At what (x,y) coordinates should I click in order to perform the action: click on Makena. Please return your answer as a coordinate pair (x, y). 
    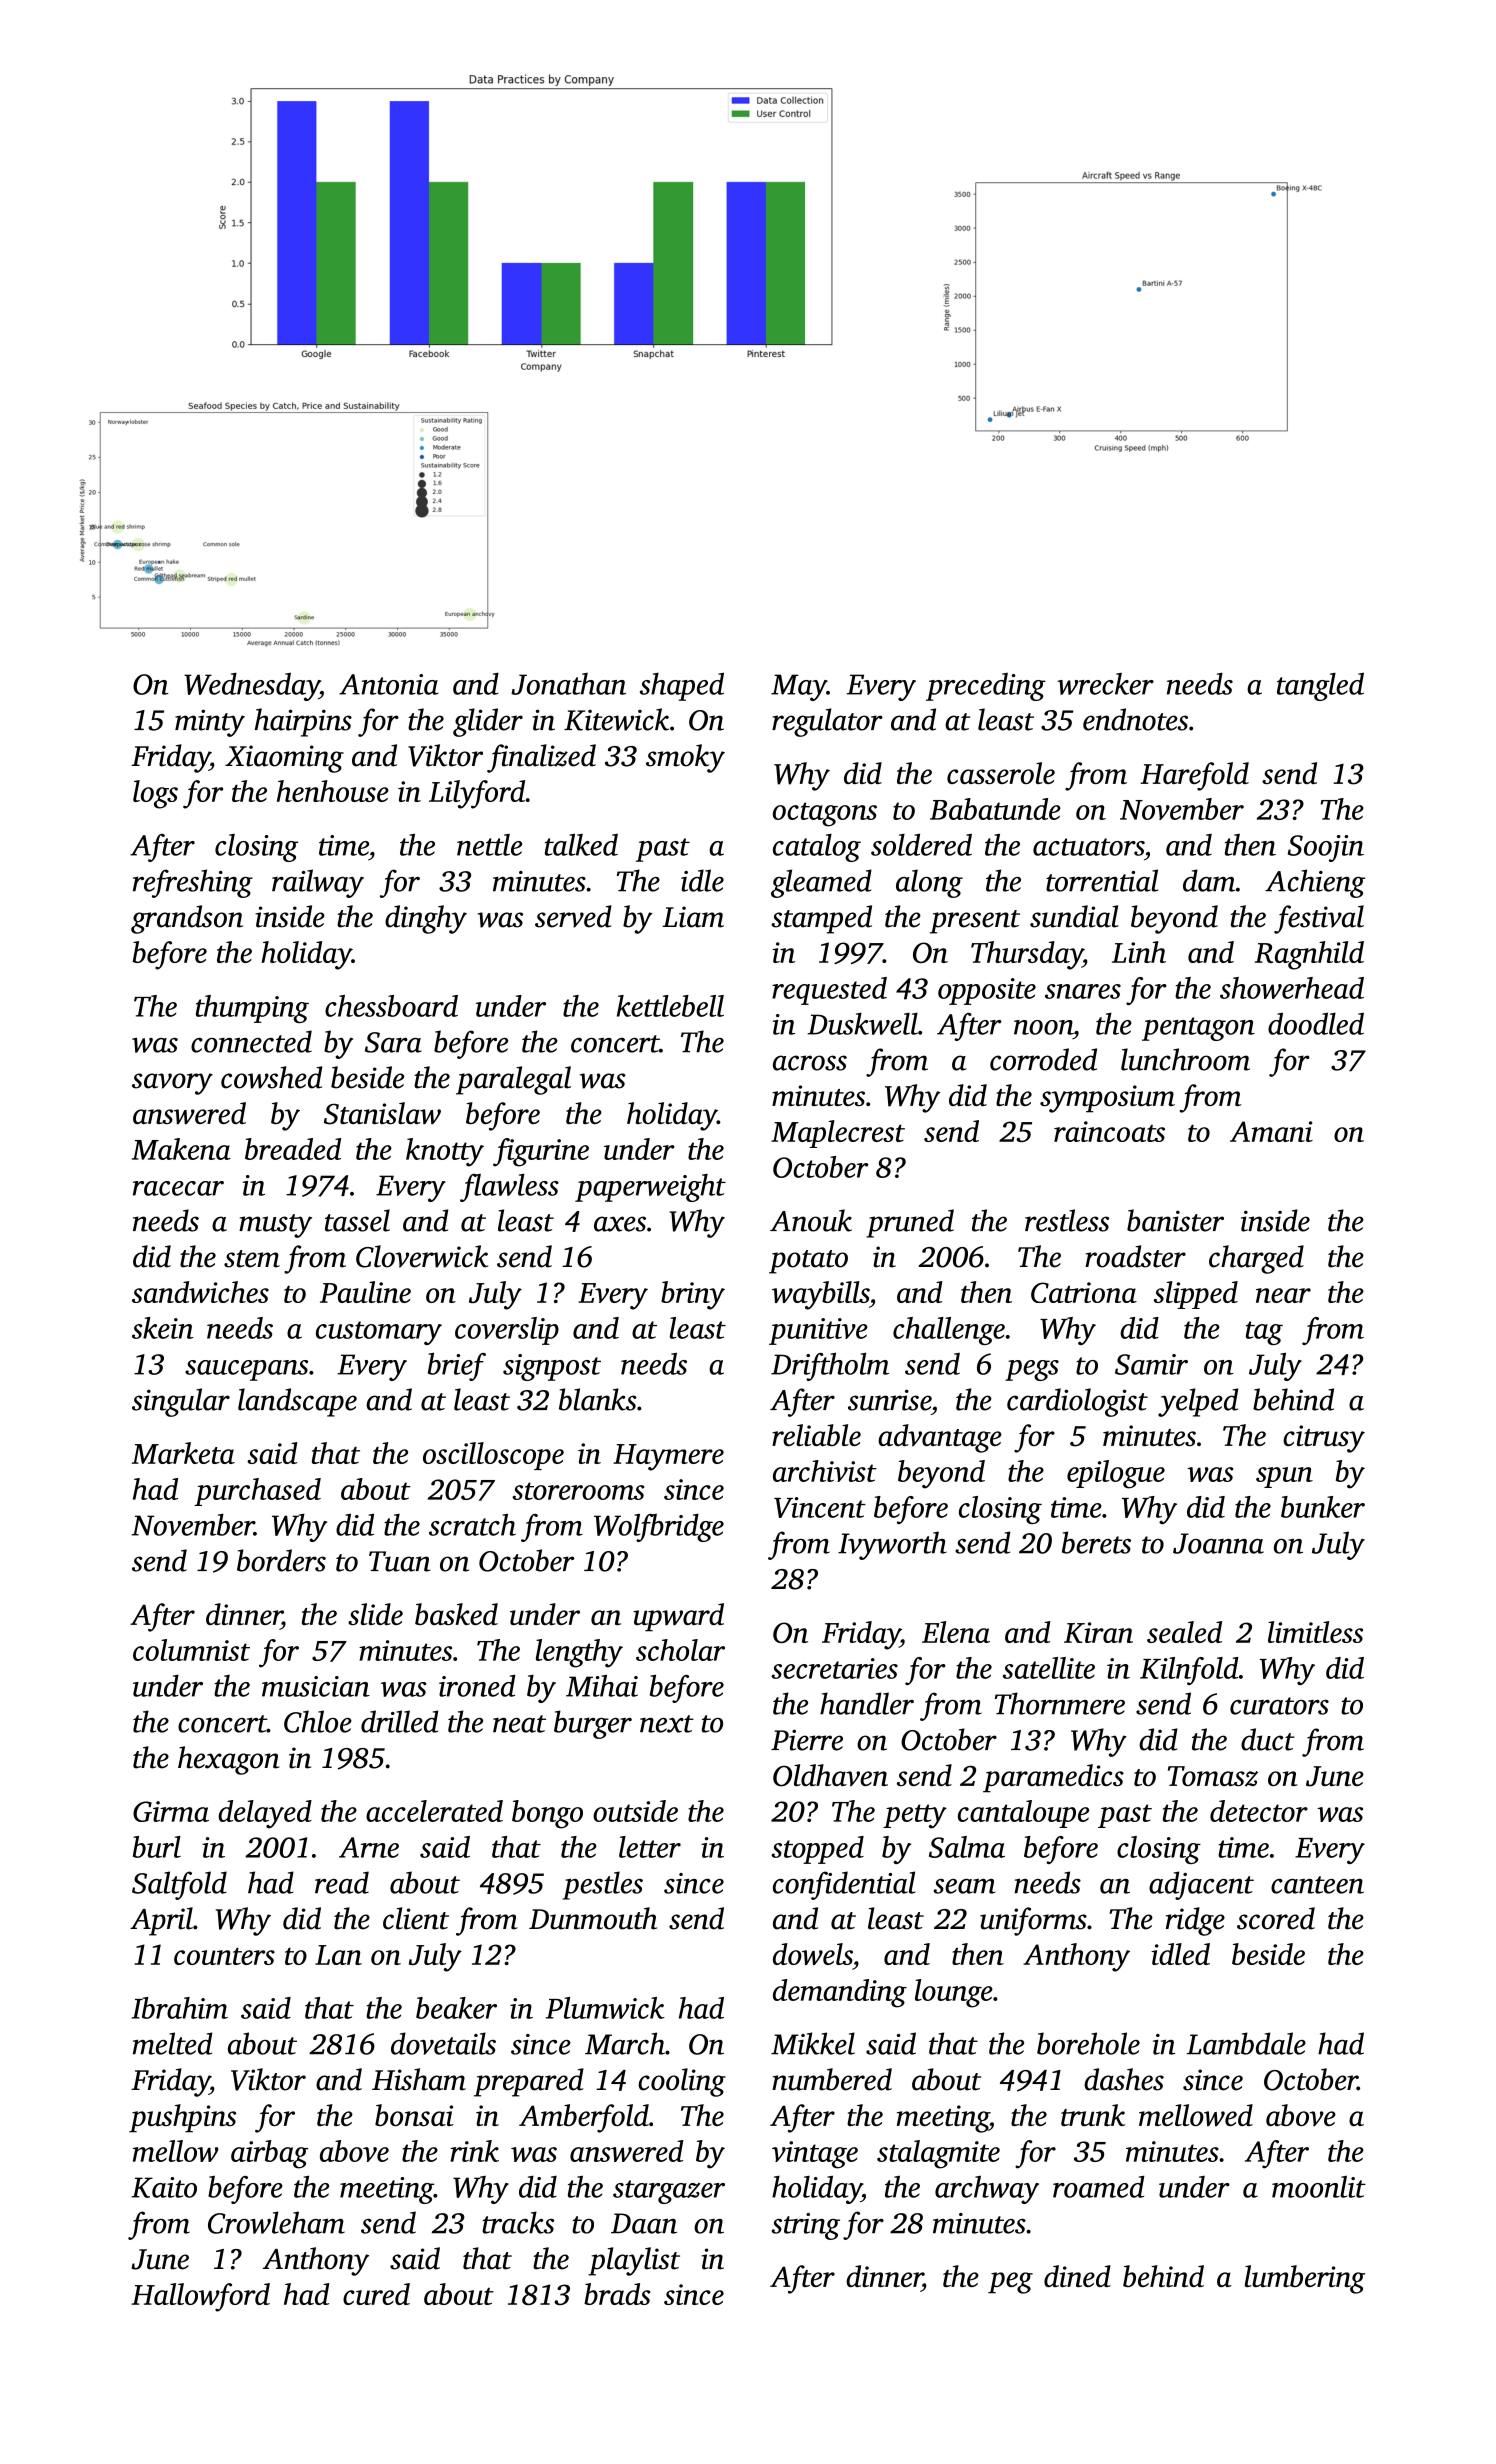
    Looking at the image, I should click on (181, 1149).
